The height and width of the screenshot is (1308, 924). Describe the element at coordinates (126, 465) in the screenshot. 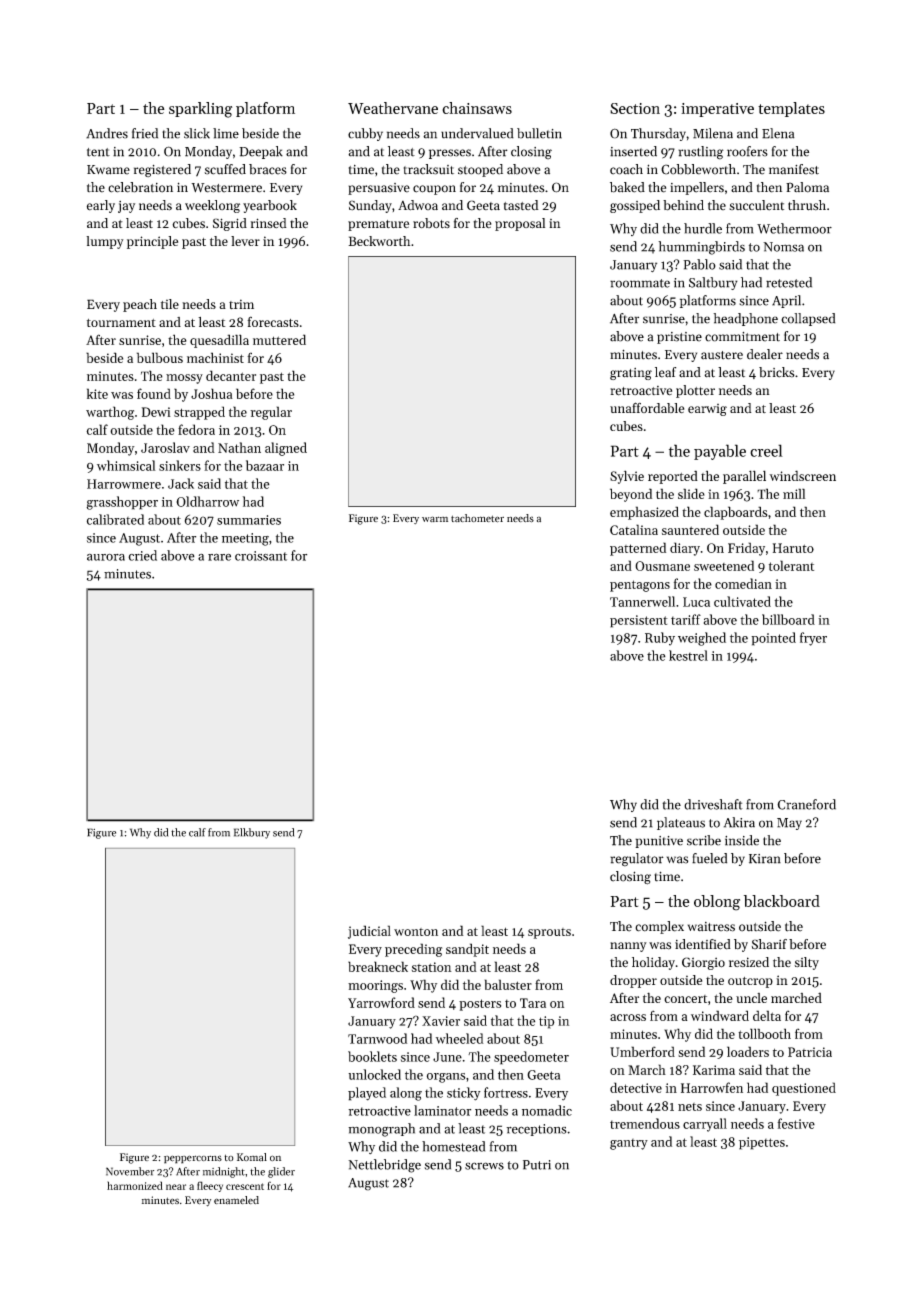

I see `whimsical` at that location.
